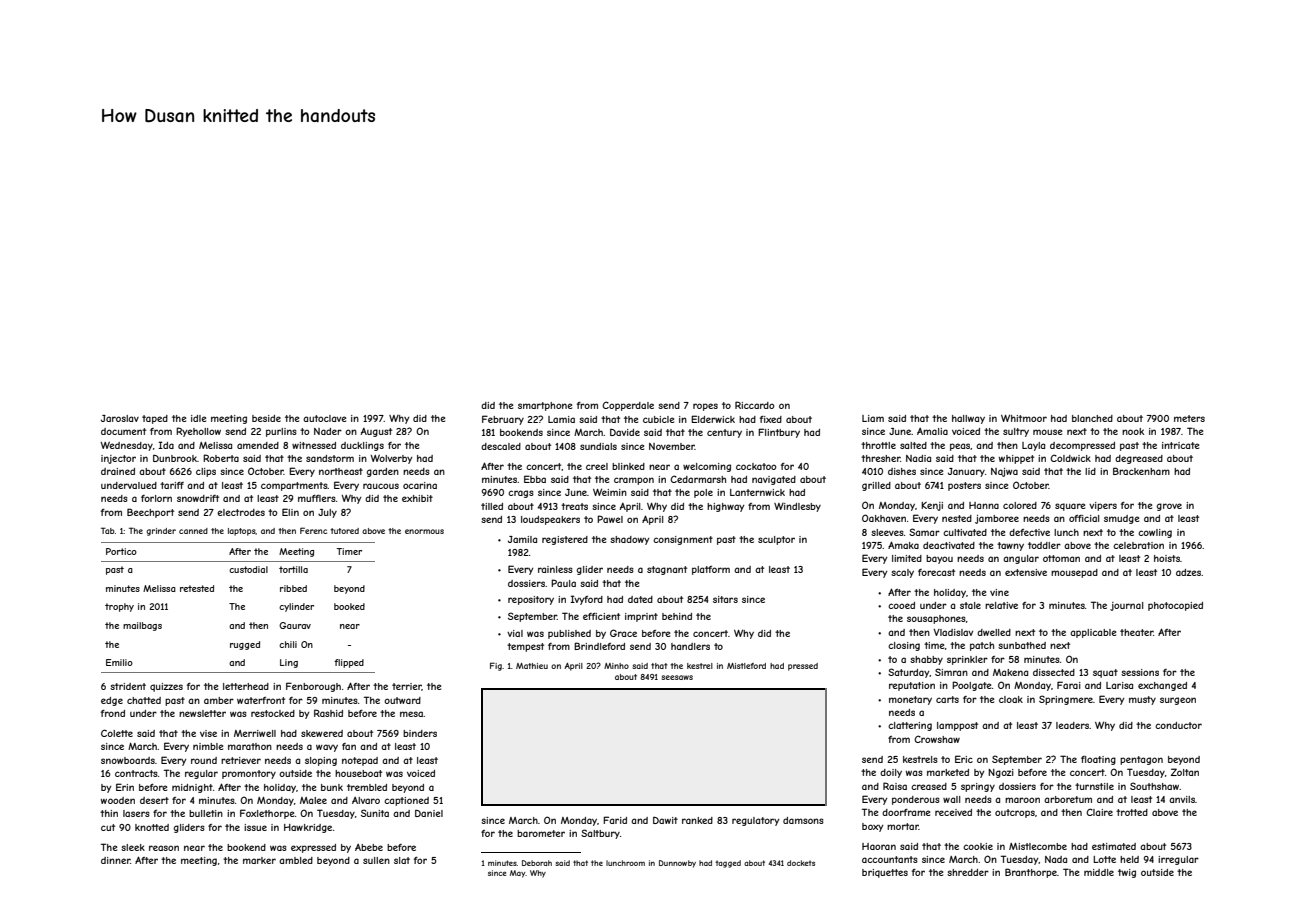 This page has width=1308, height=924. Describe the element at coordinates (1189, 418) in the page. I see `meters` at that location.
